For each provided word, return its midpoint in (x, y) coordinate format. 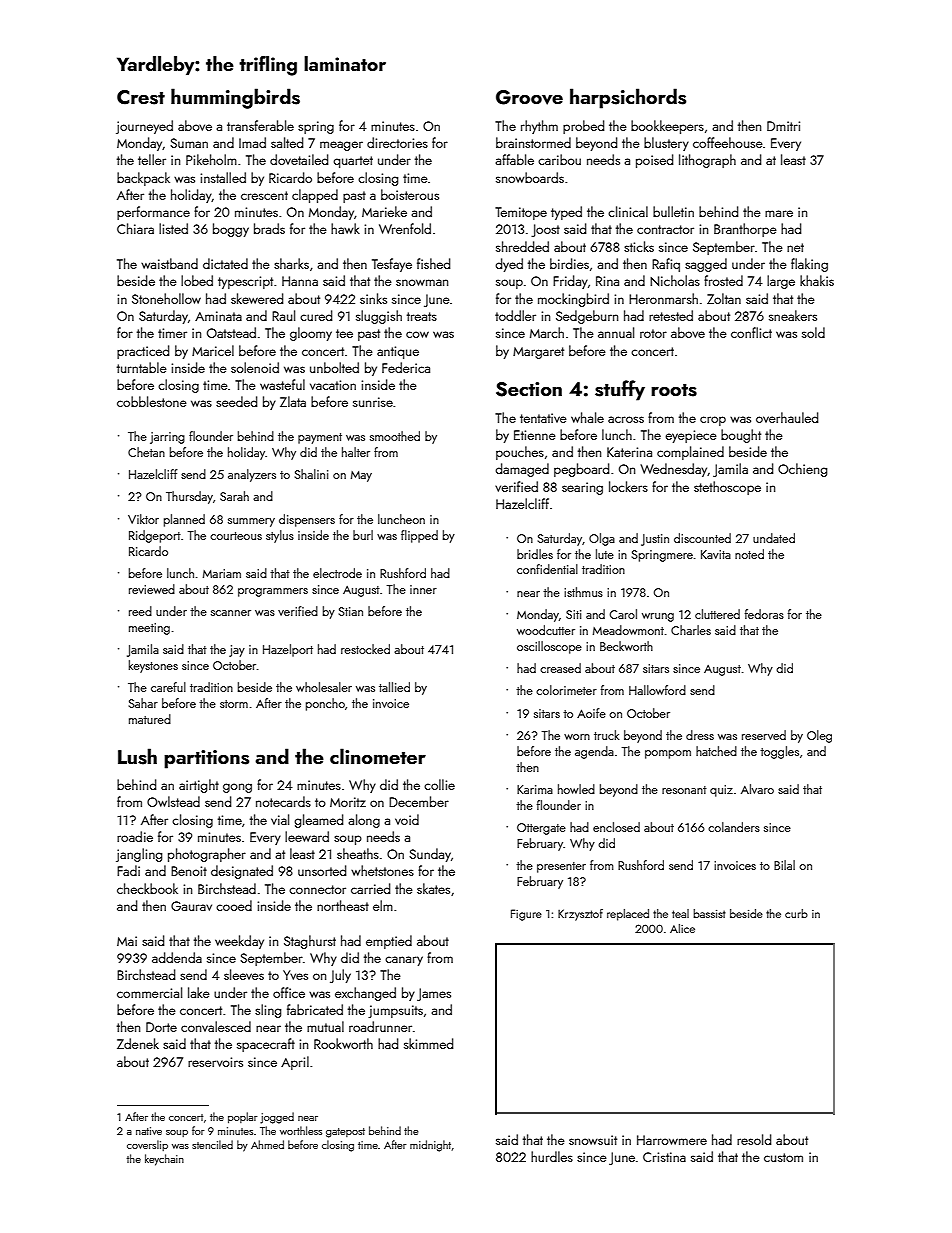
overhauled (787, 417)
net (795, 247)
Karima (535, 789)
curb (796, 913)
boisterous (410, 194)
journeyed (144, 127)
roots (674, 390)
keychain (164, 1160)
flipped (419, 536)
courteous (236, 536)
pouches (520, 453)
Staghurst (310, 942)
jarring (167, 438)
